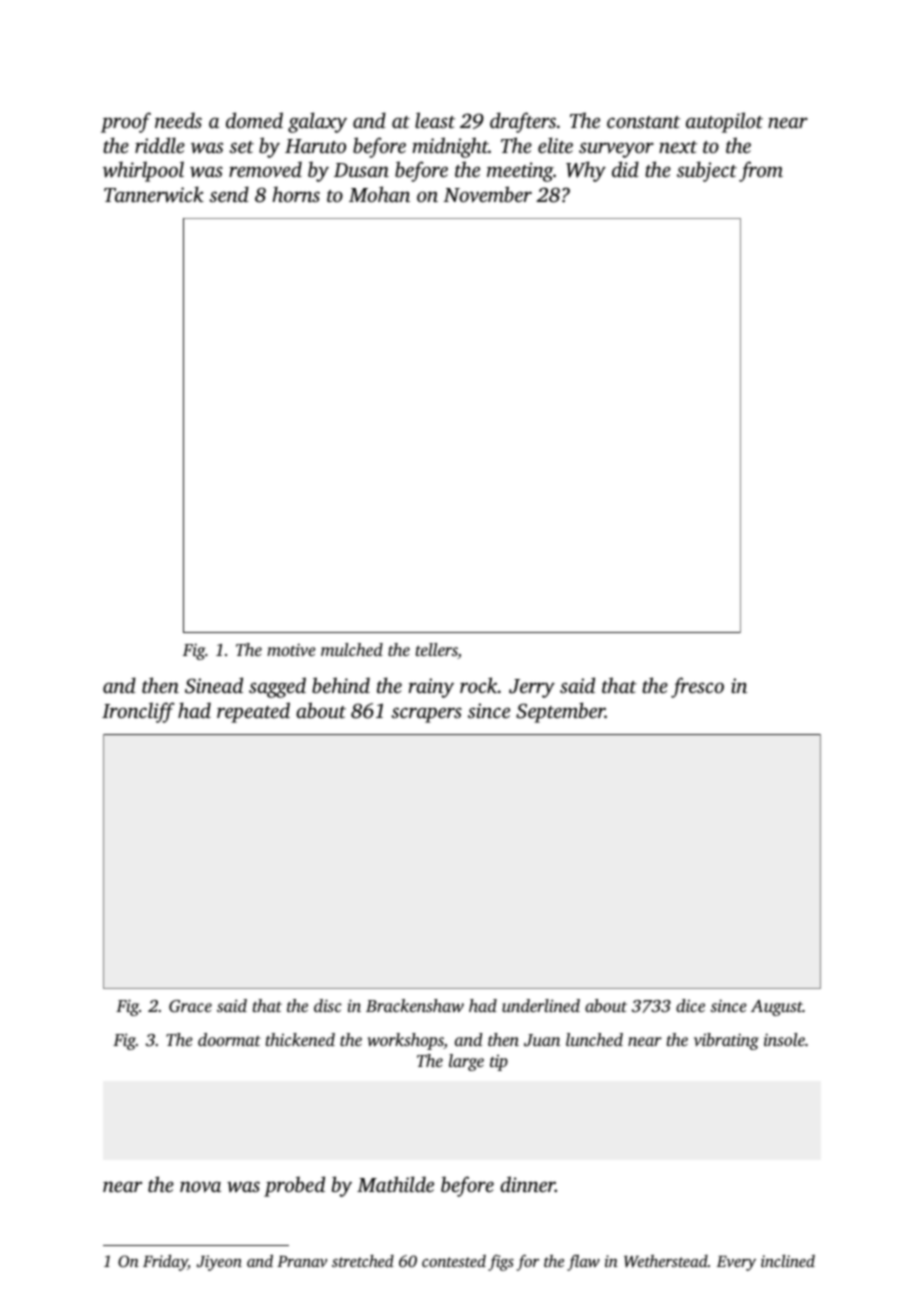  I want to click on subject, so click(707, 171).
